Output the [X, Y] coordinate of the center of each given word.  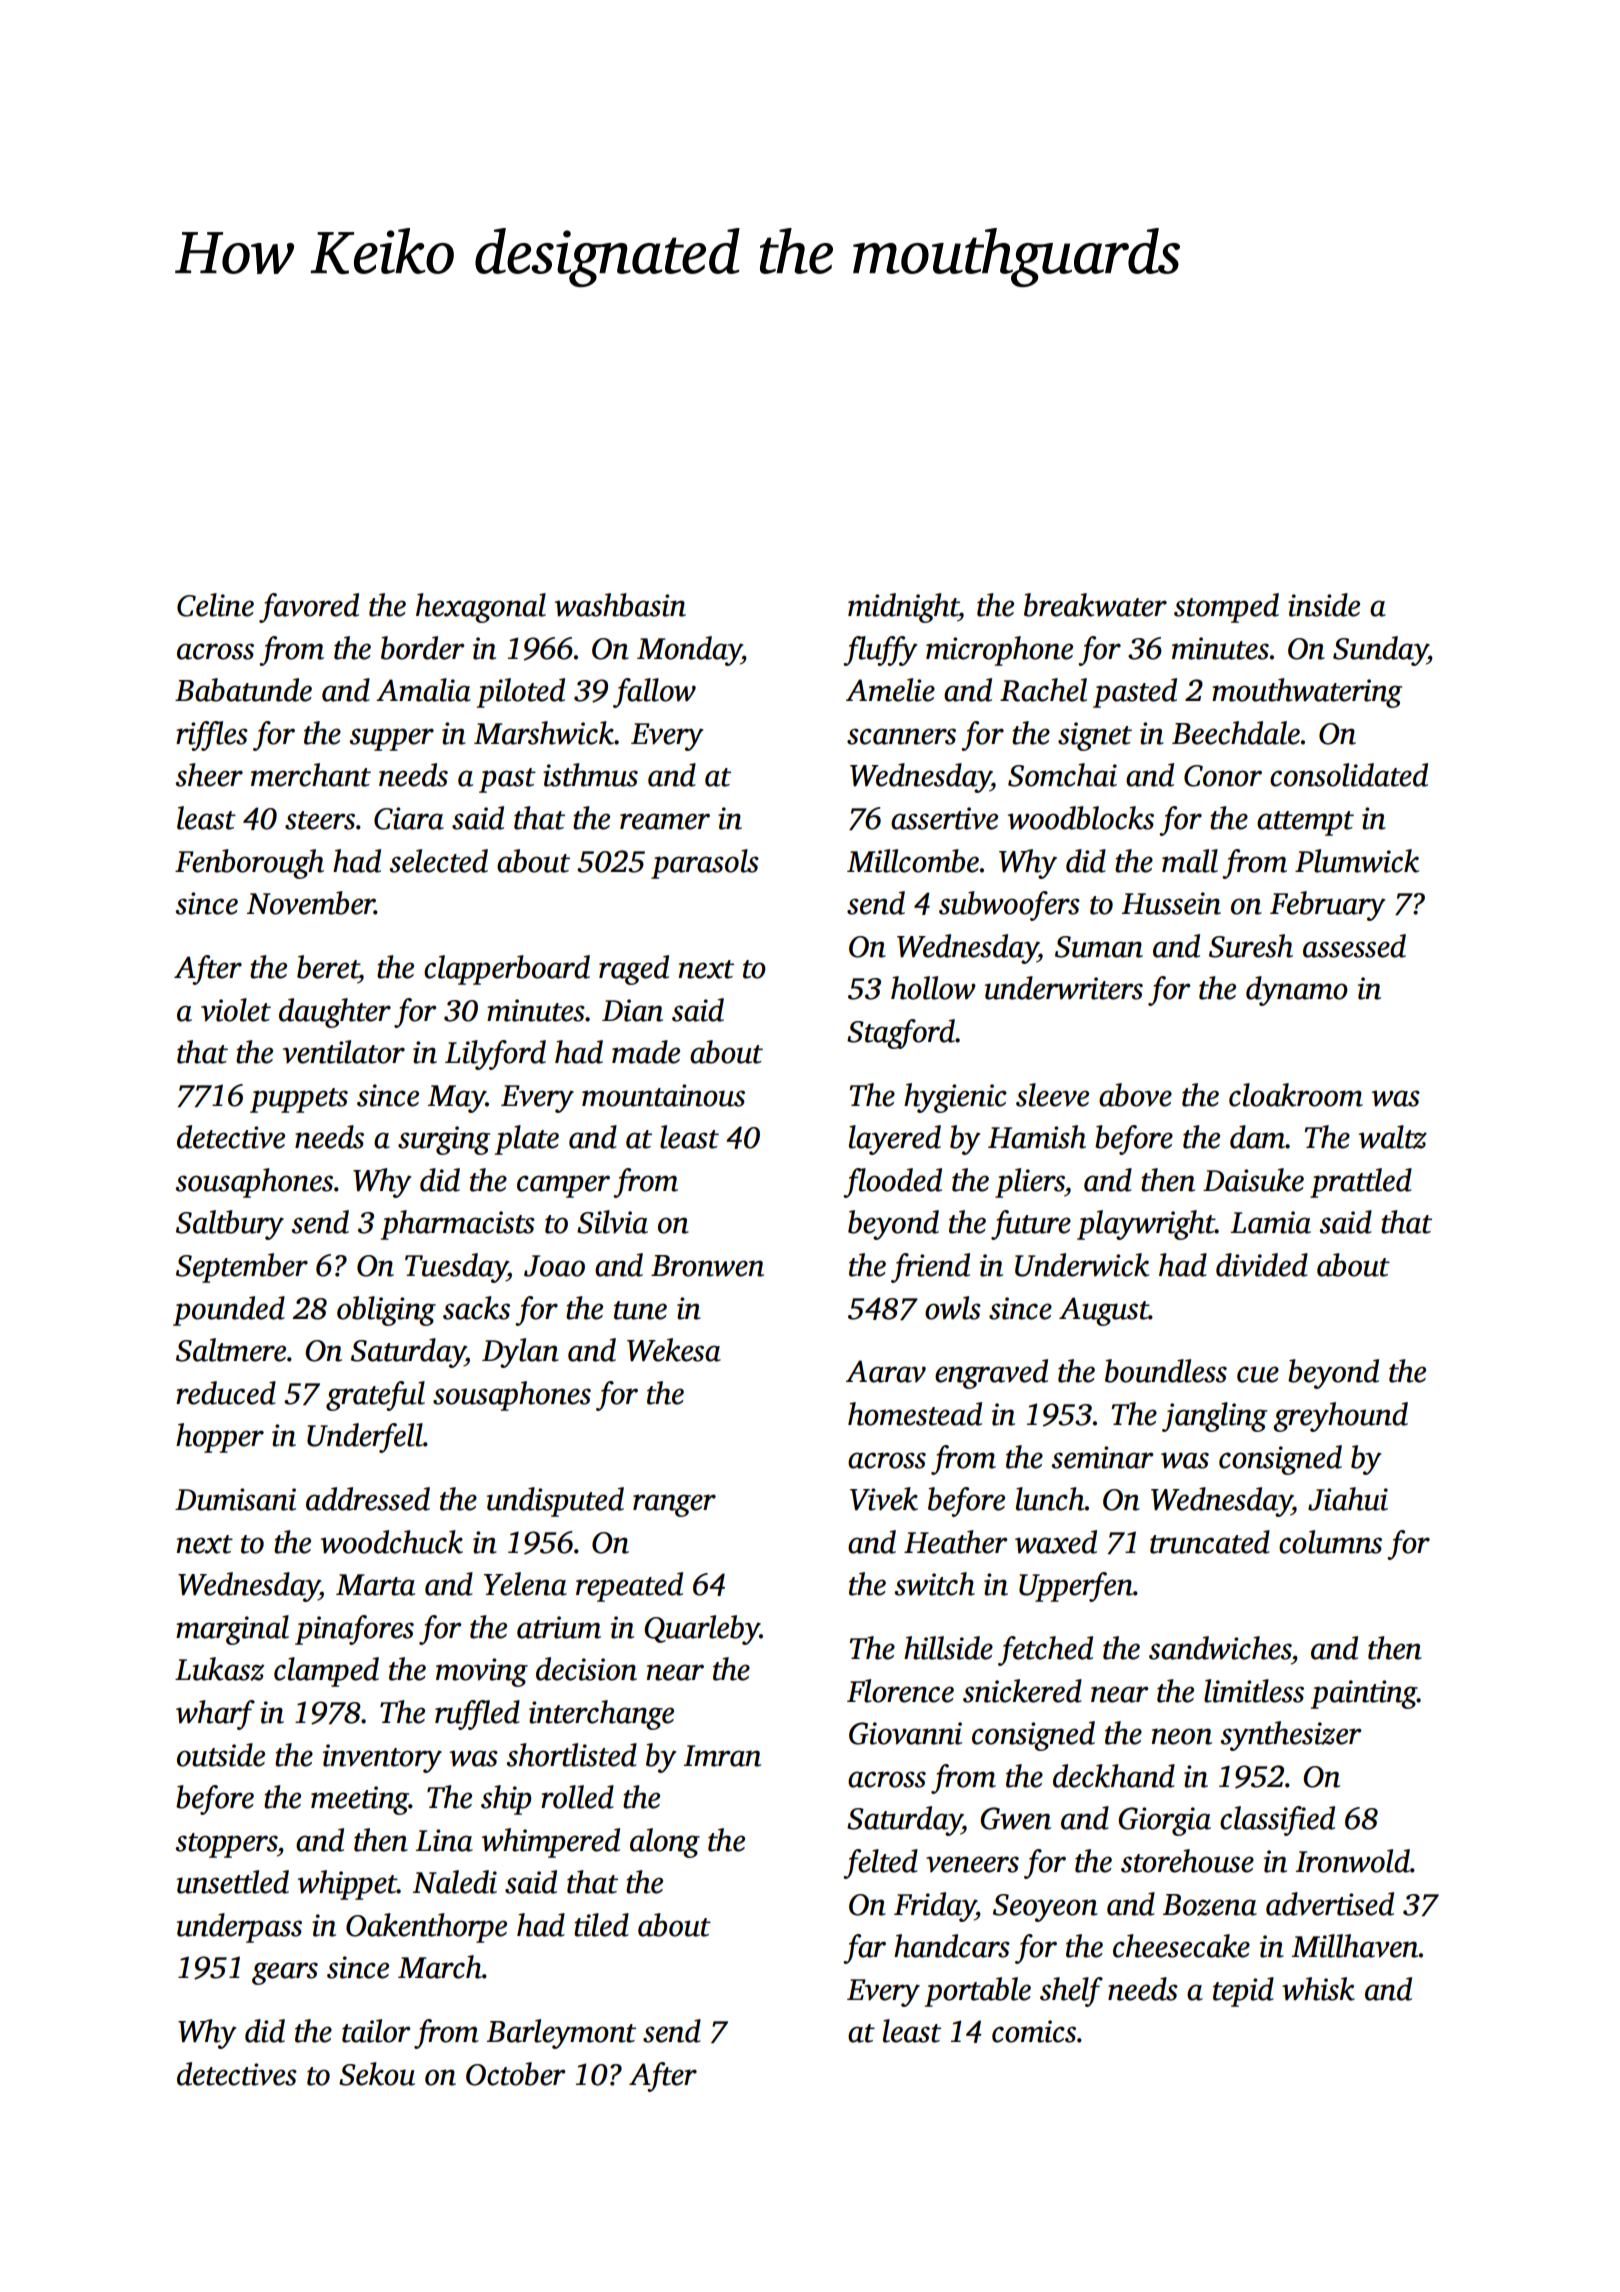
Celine [215, 605]
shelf [1071, 1992]
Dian [632, 1010]
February [1327, 906]
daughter [335, 1013]
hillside [948, 1648]
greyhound [1340, 1417]
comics [1034, 2031]
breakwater [1095, 605]
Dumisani [235, 1499]
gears [285, 1973]
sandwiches [1220, 1648]
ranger [674, 1505]
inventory [382, 1758]
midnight [903, 608]
